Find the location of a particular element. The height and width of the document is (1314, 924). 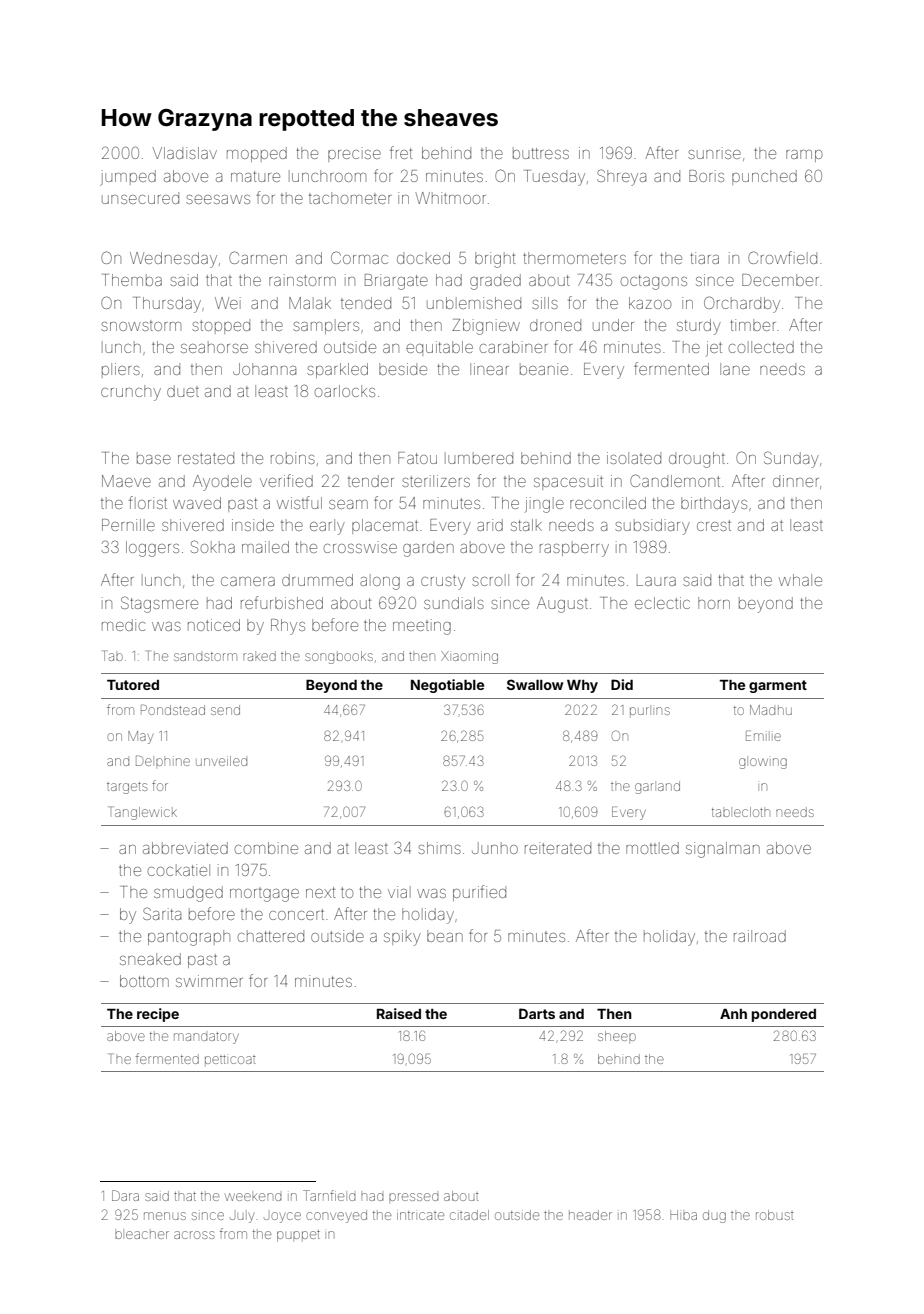

robust is located at coordinates (775, 1215).
